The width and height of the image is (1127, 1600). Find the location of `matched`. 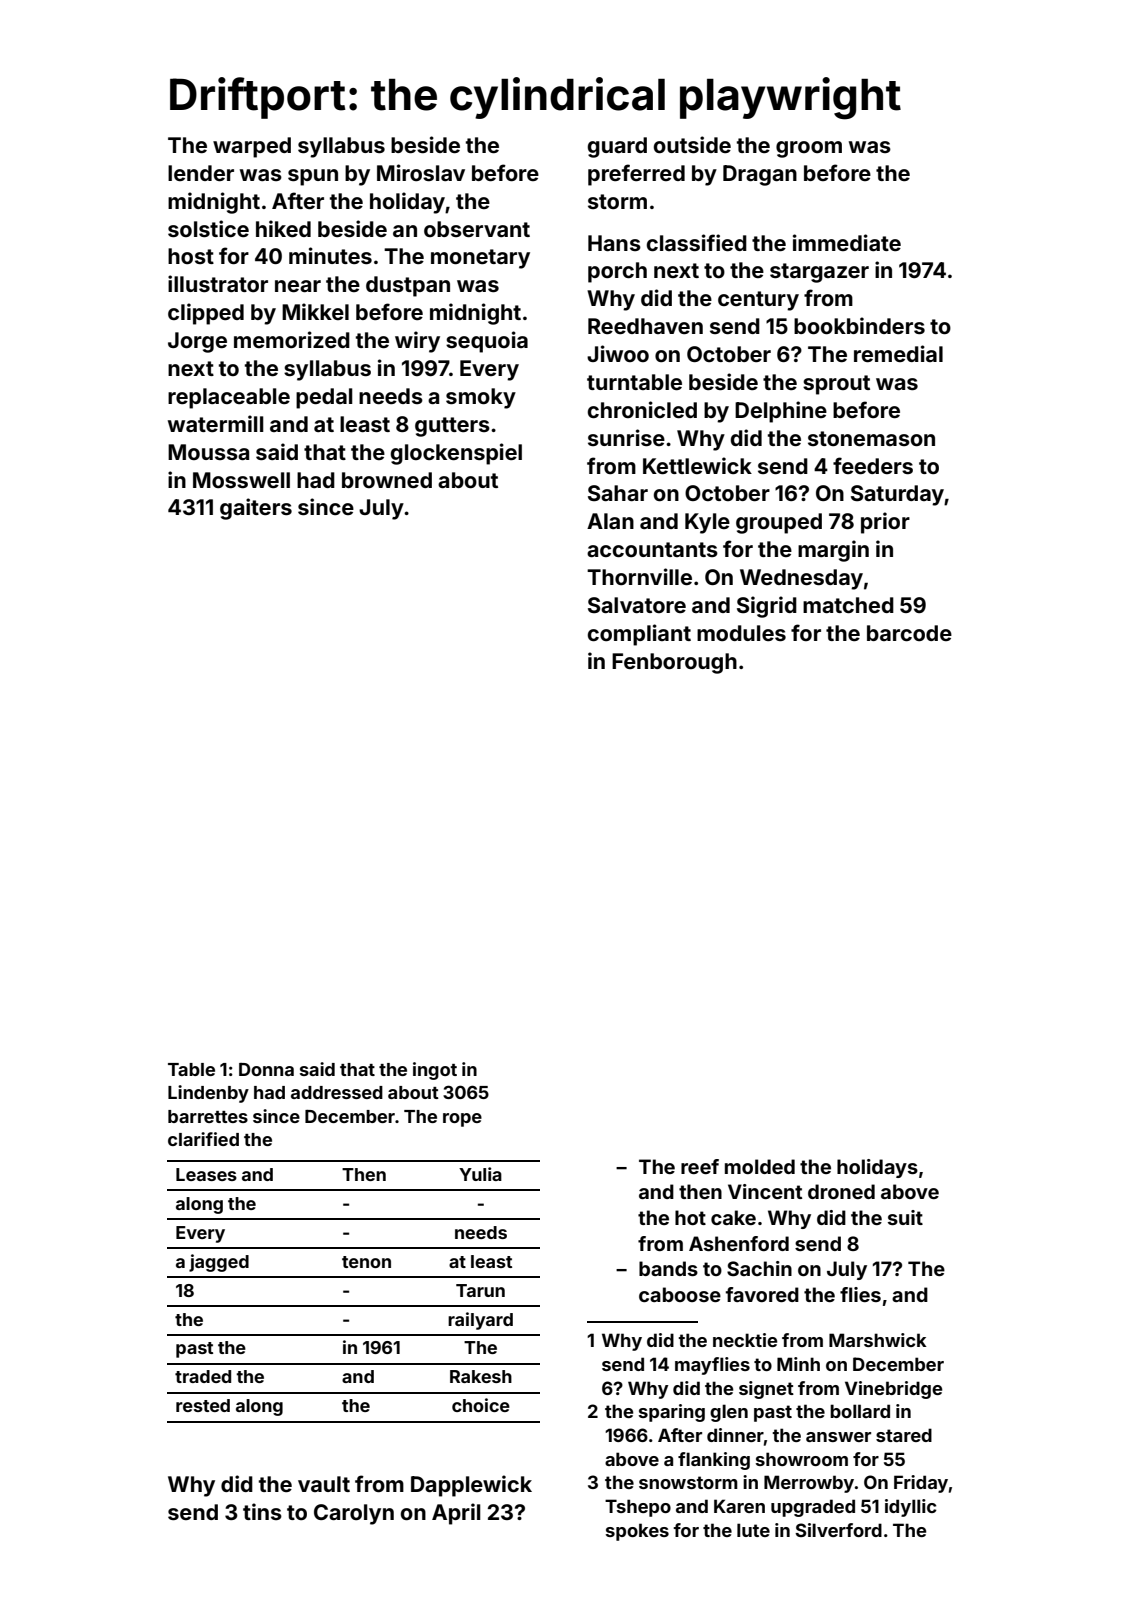

matched is located at coordinates (848, 605).
